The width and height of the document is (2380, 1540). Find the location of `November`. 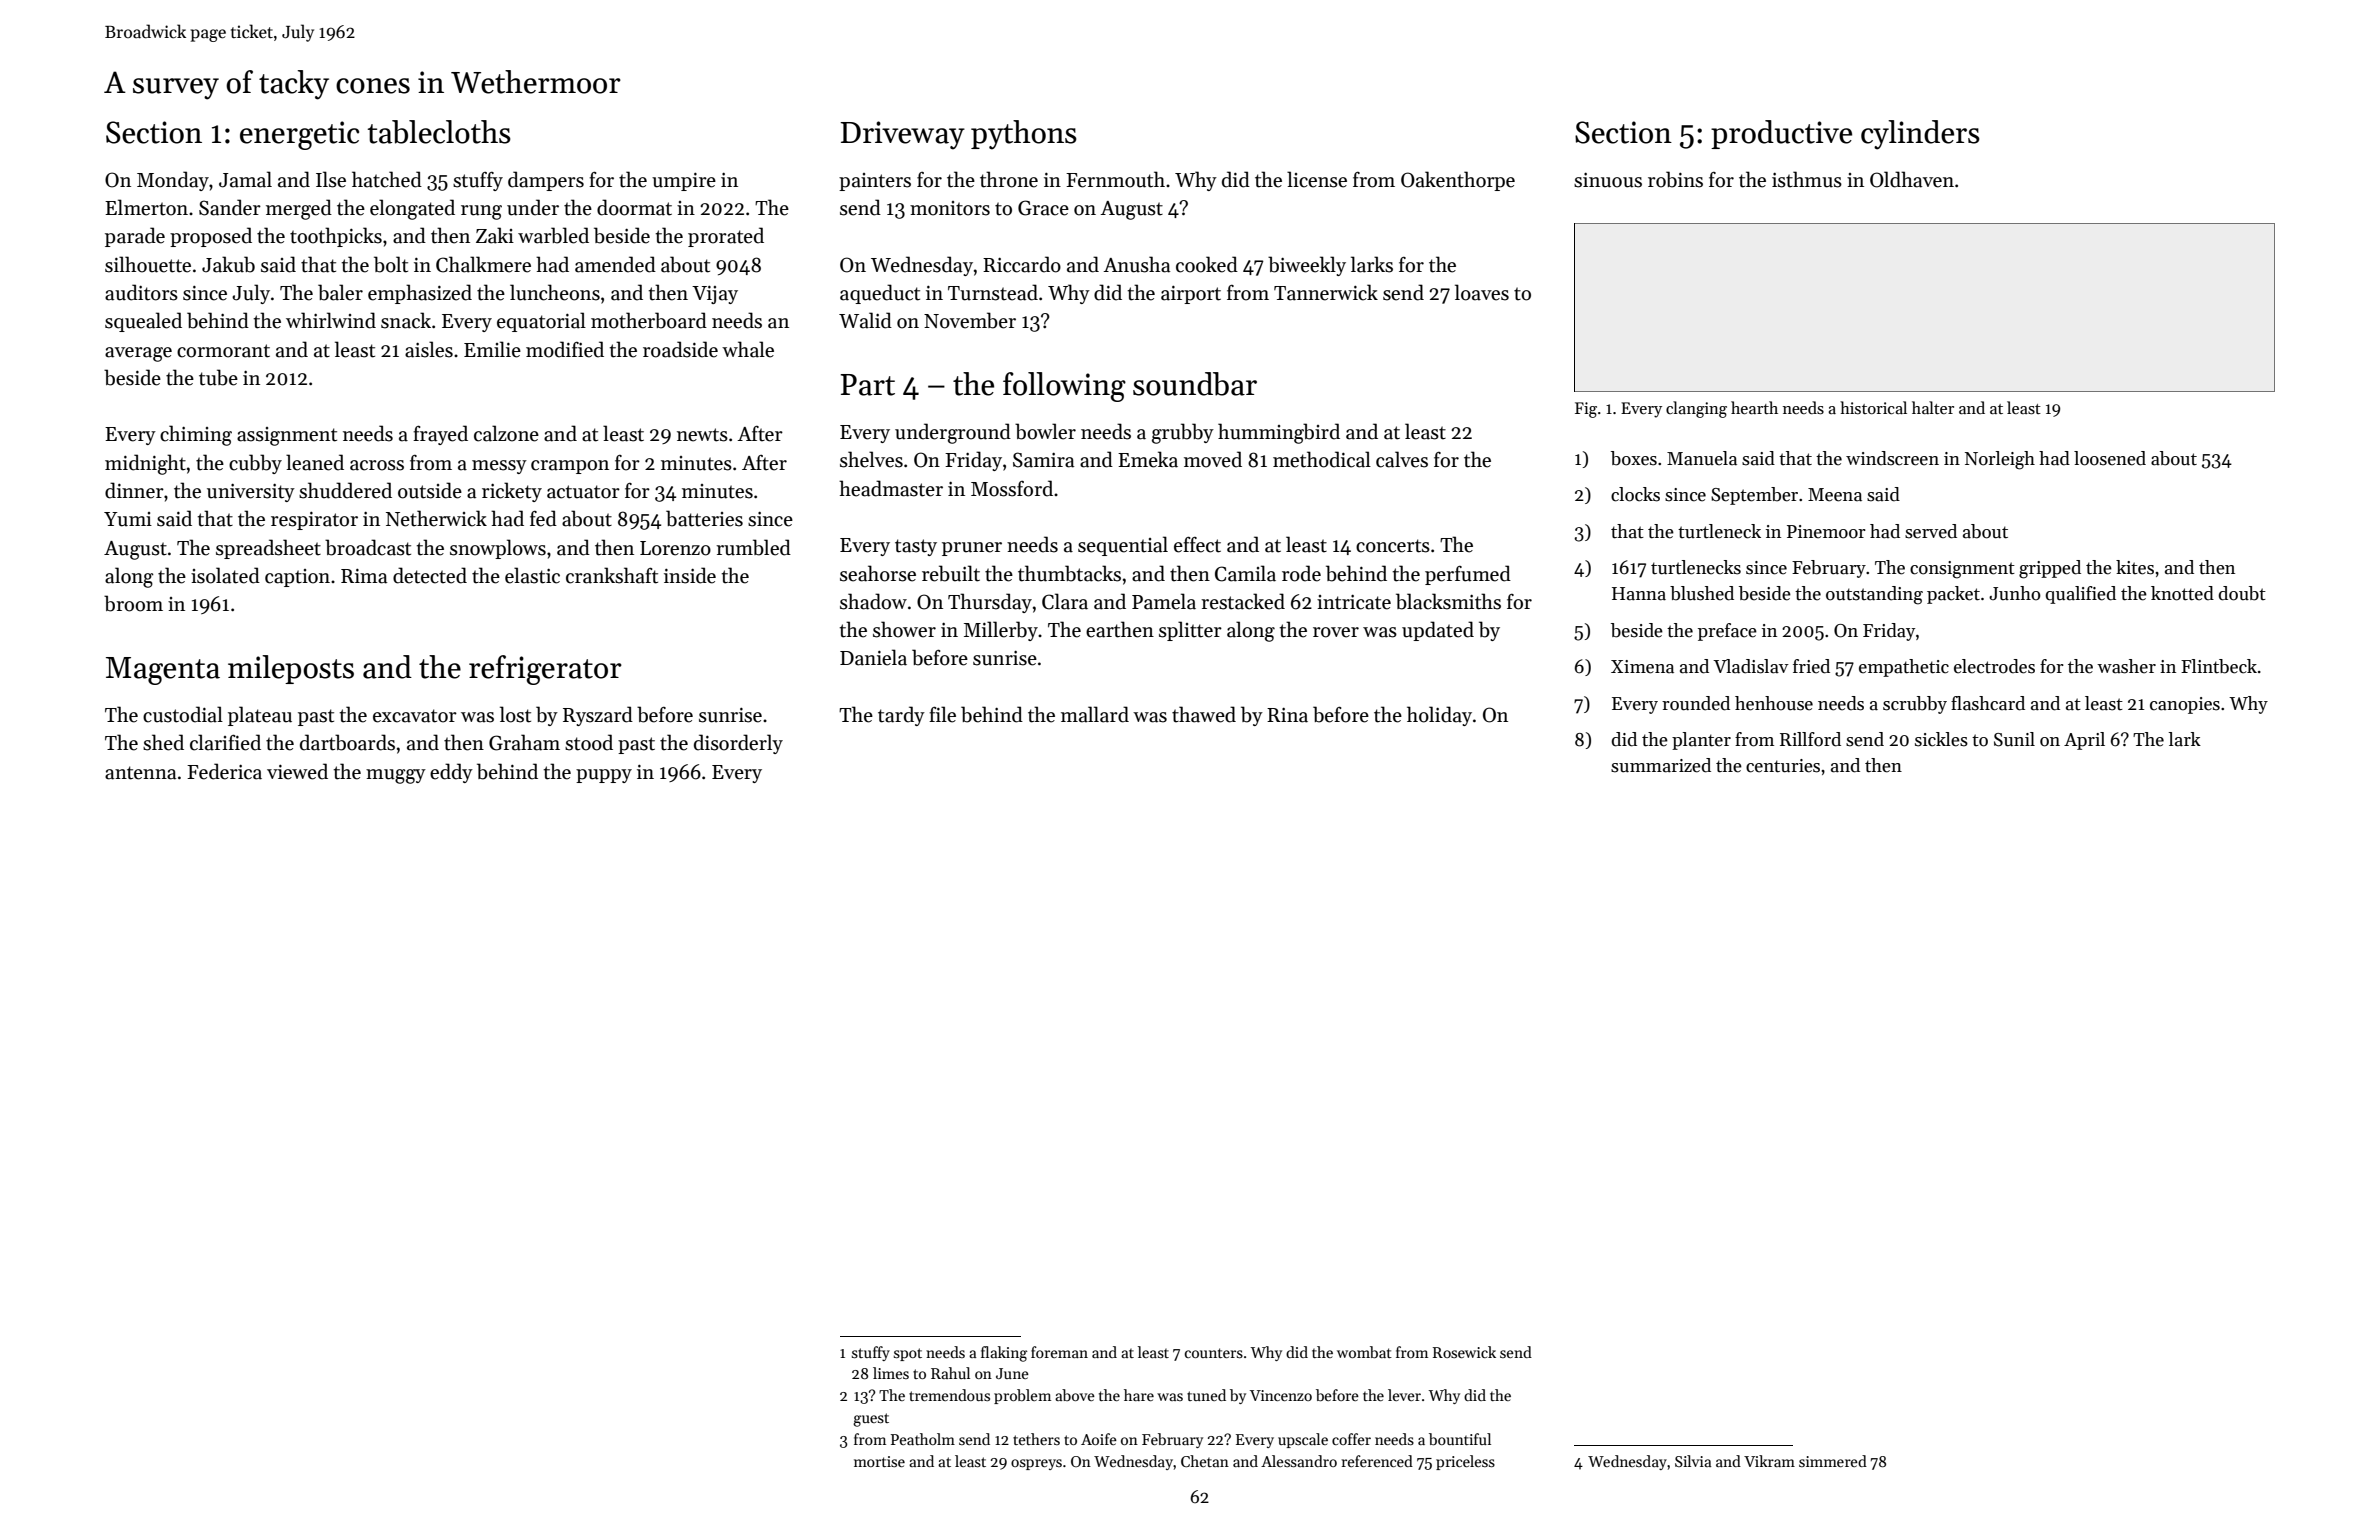

November is located at coordinates (970, 320).
